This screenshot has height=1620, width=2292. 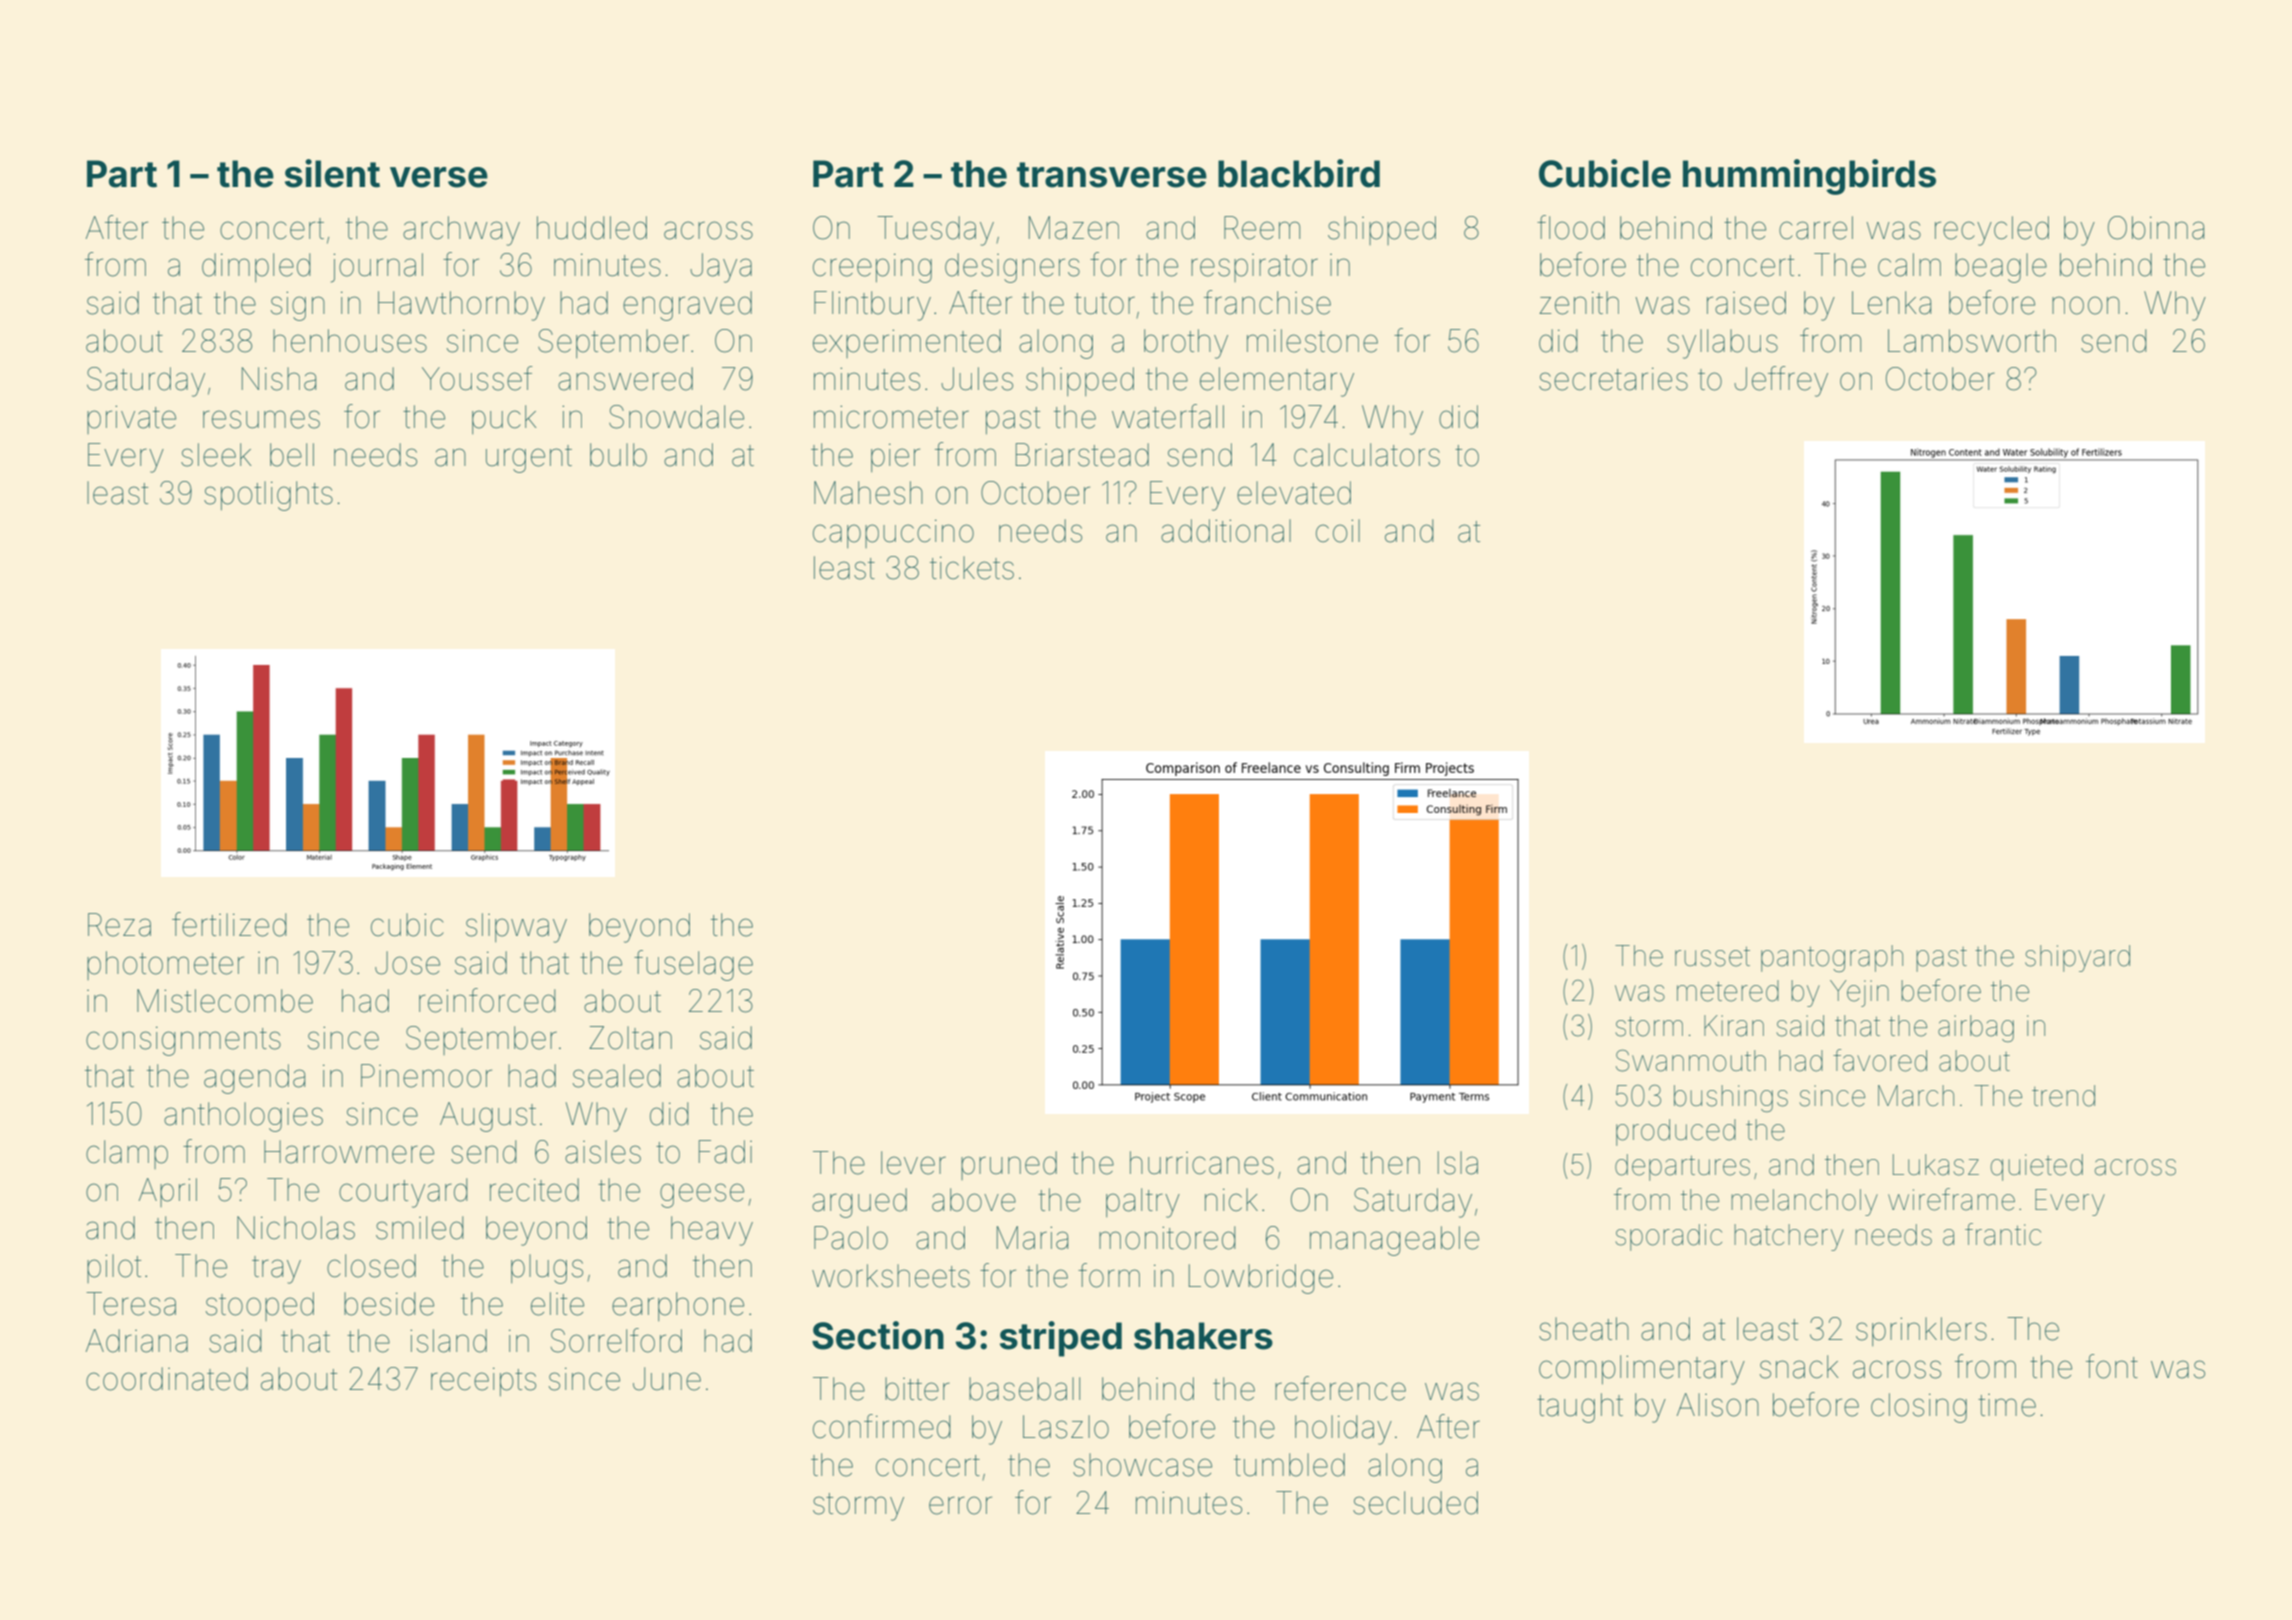 I want to click on coordinated, so click(x=167, y=1379).
